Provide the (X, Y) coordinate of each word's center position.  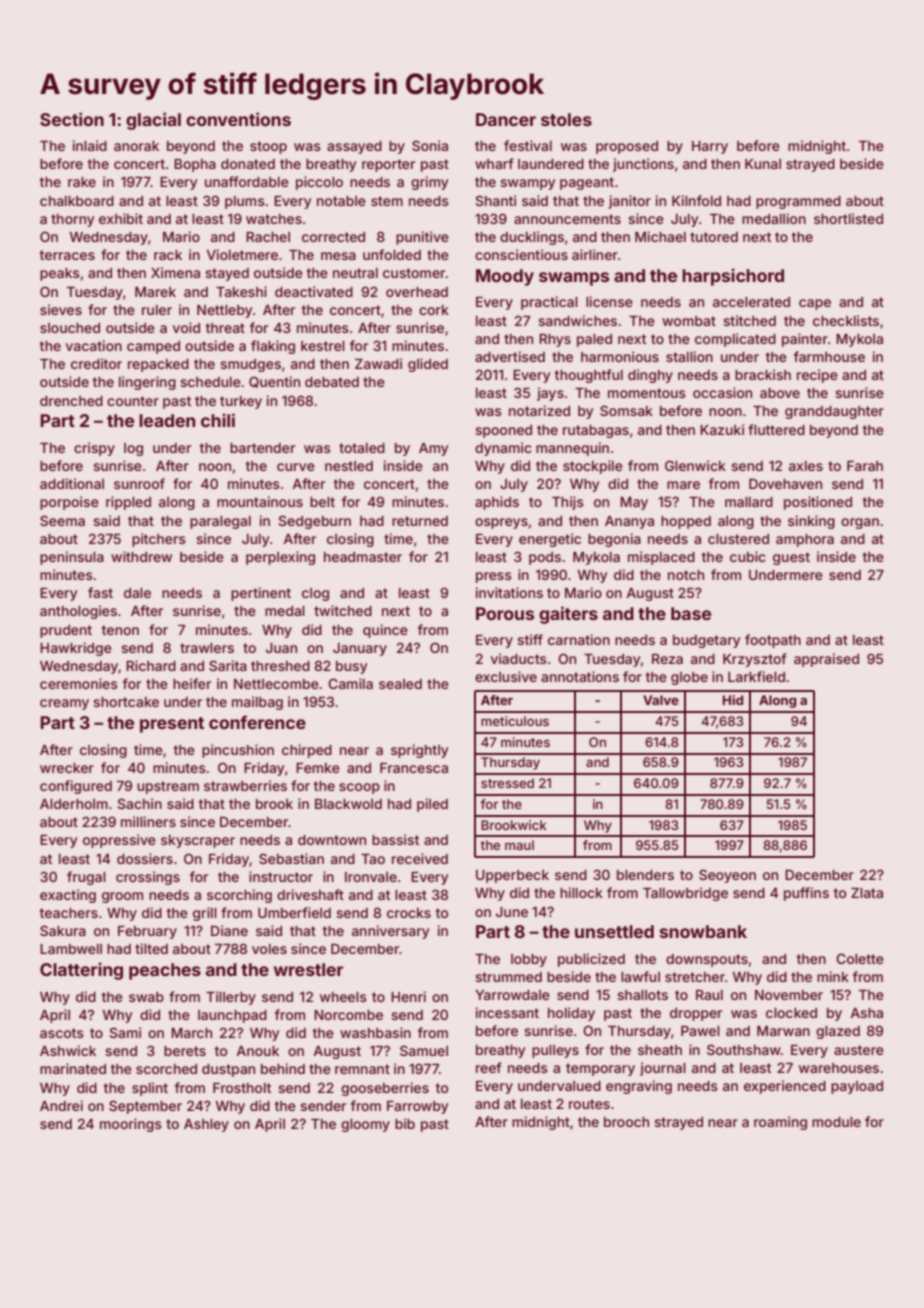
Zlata (867, 893)
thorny (72, 220)
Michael (660, 236)
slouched (70, 328)
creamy (64, 704)
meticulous (515, 721)
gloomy (365, 1125)
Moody (505, 277)
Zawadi (378, 363)
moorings (131, 1125)
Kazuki (722, 429)
